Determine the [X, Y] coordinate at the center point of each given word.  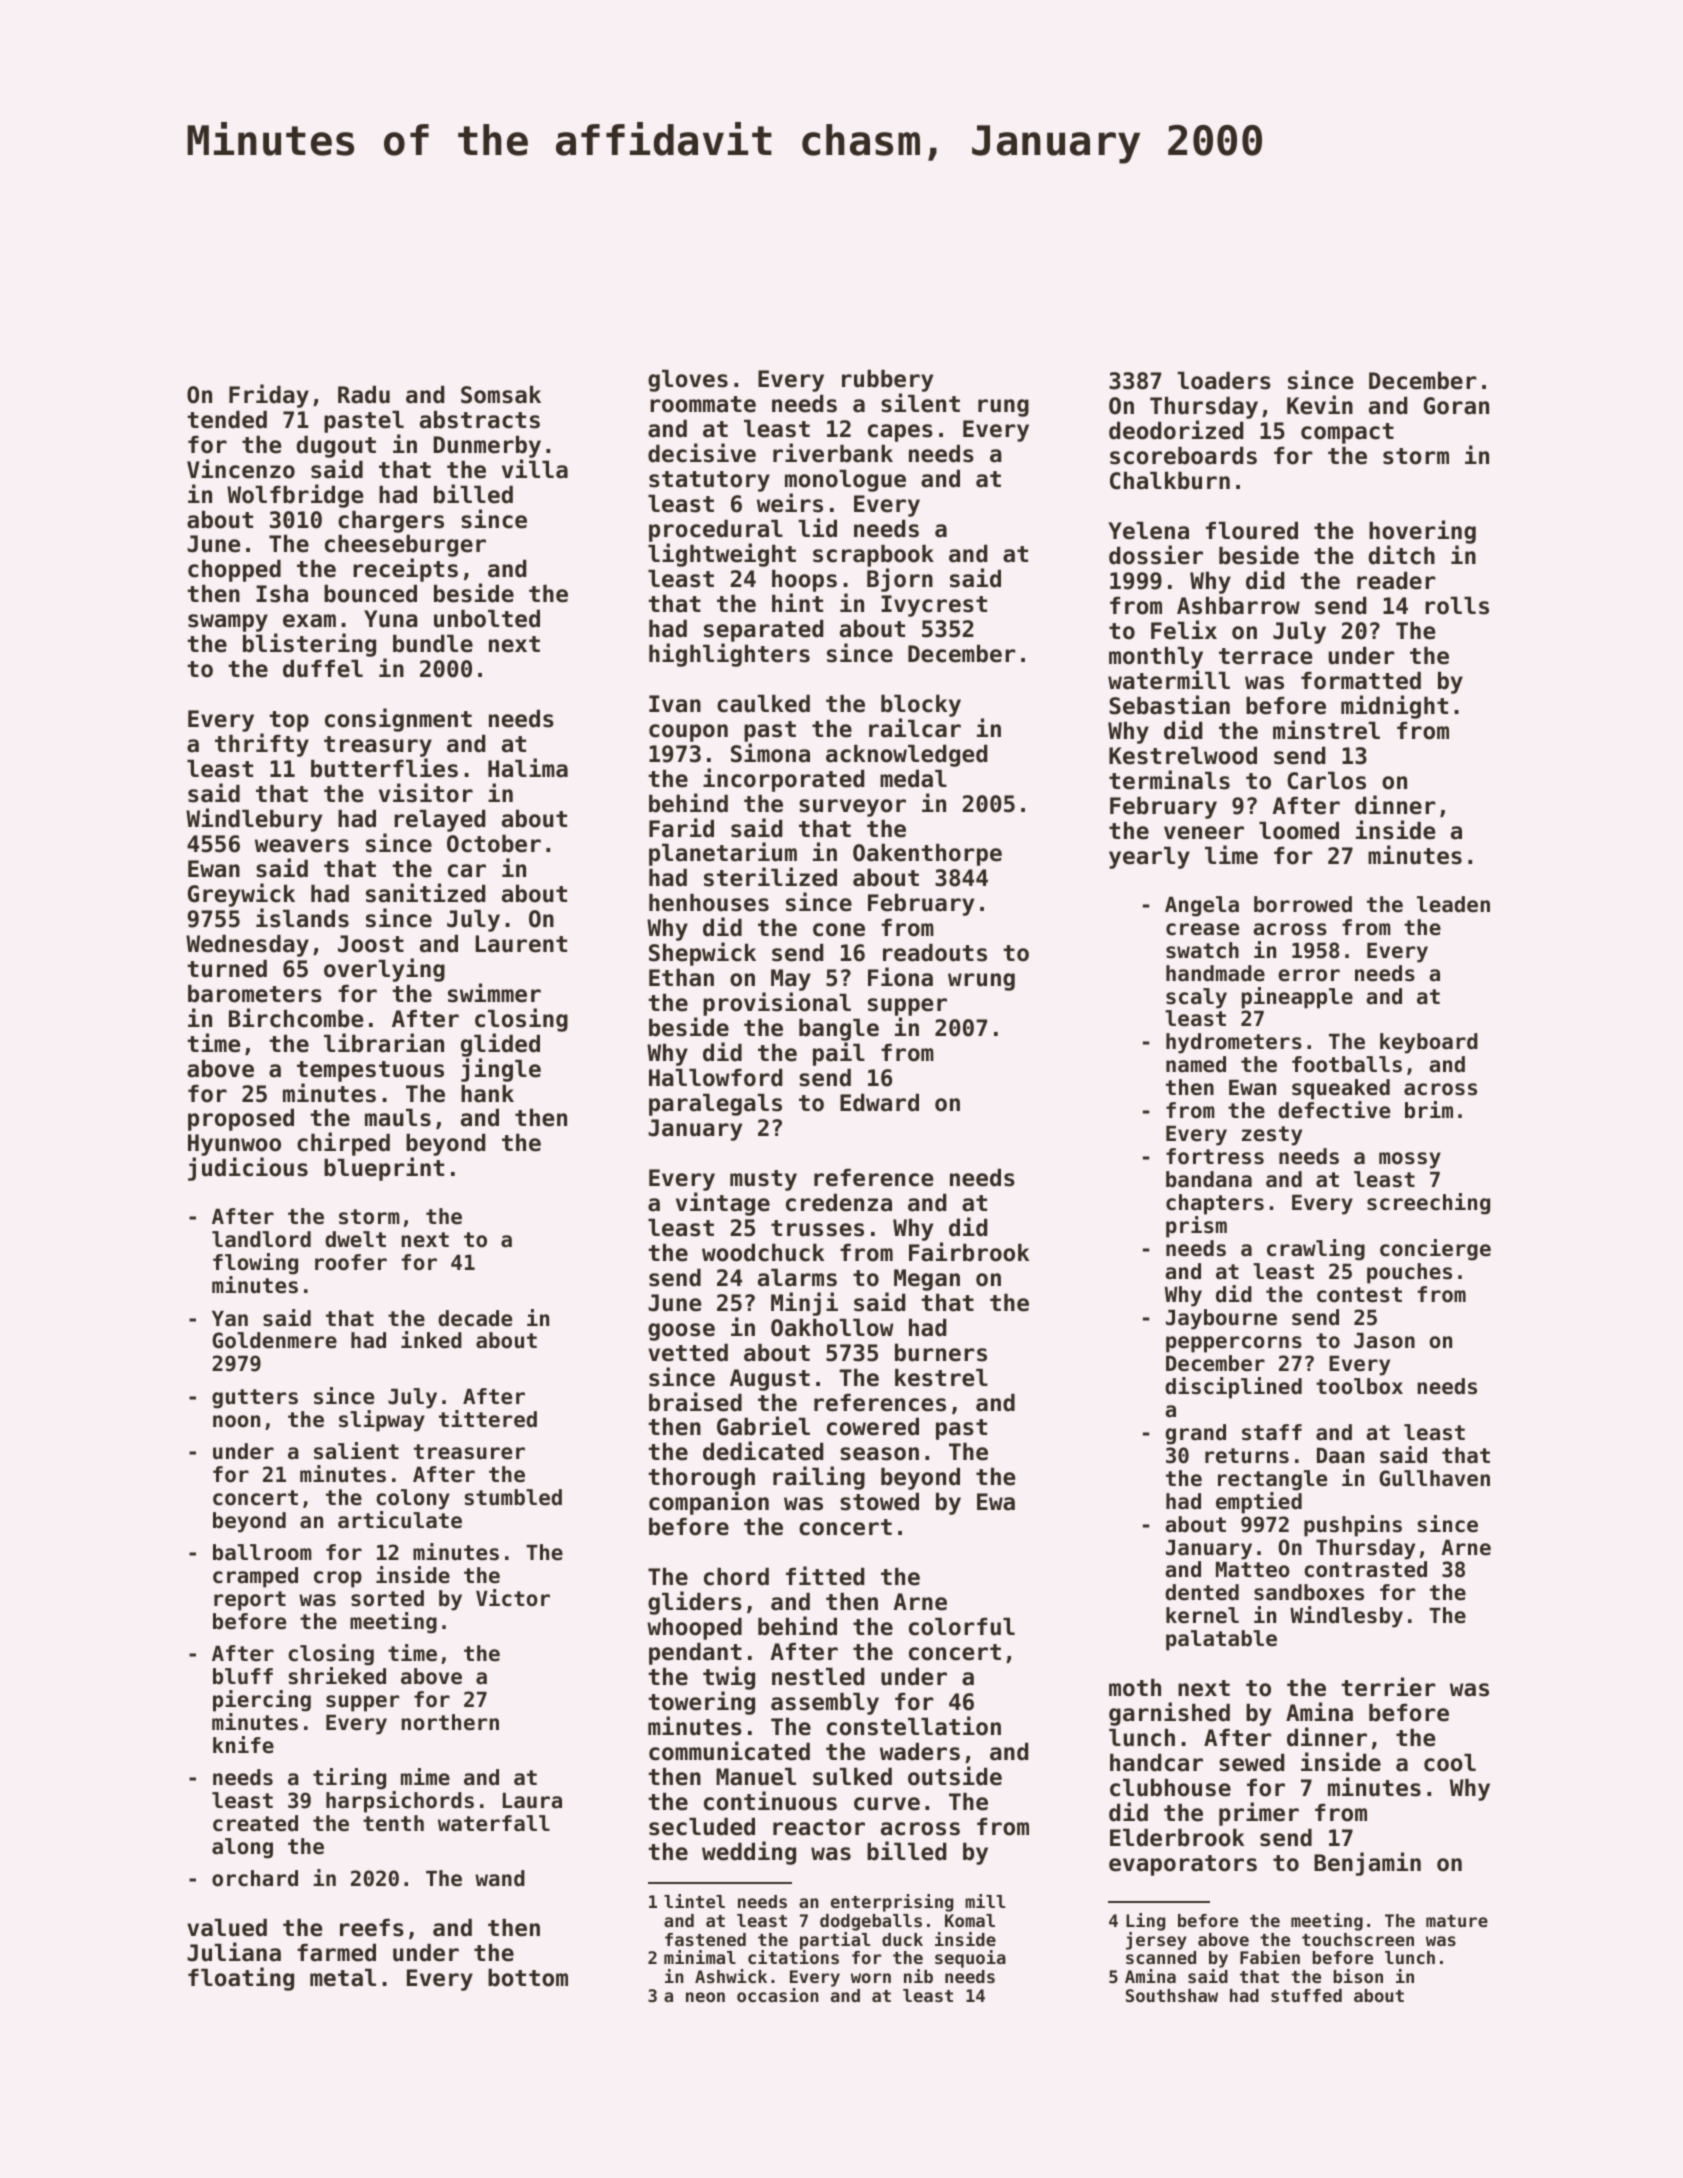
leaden [1453, 904]
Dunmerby [487, 447]
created [255, 1823]
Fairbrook [969, 1252]
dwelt [355, 1239]
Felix [1184, 630]
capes [900, 433]
